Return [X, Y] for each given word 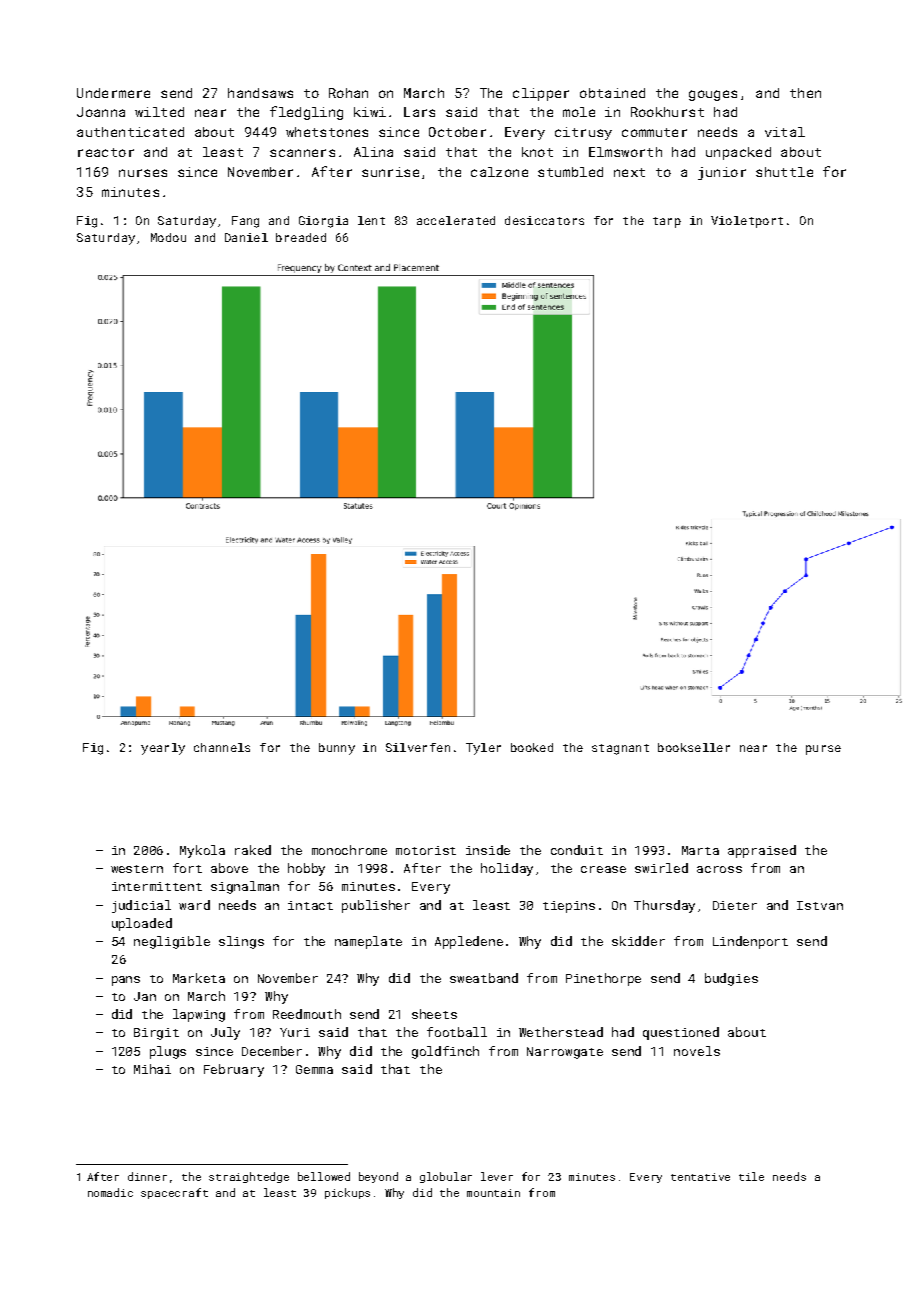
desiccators [544, 220]
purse [823, 750]
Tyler [483, 749]
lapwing [199, 1015]
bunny [337, 749]
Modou [168, 237]
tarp [667, 222]
